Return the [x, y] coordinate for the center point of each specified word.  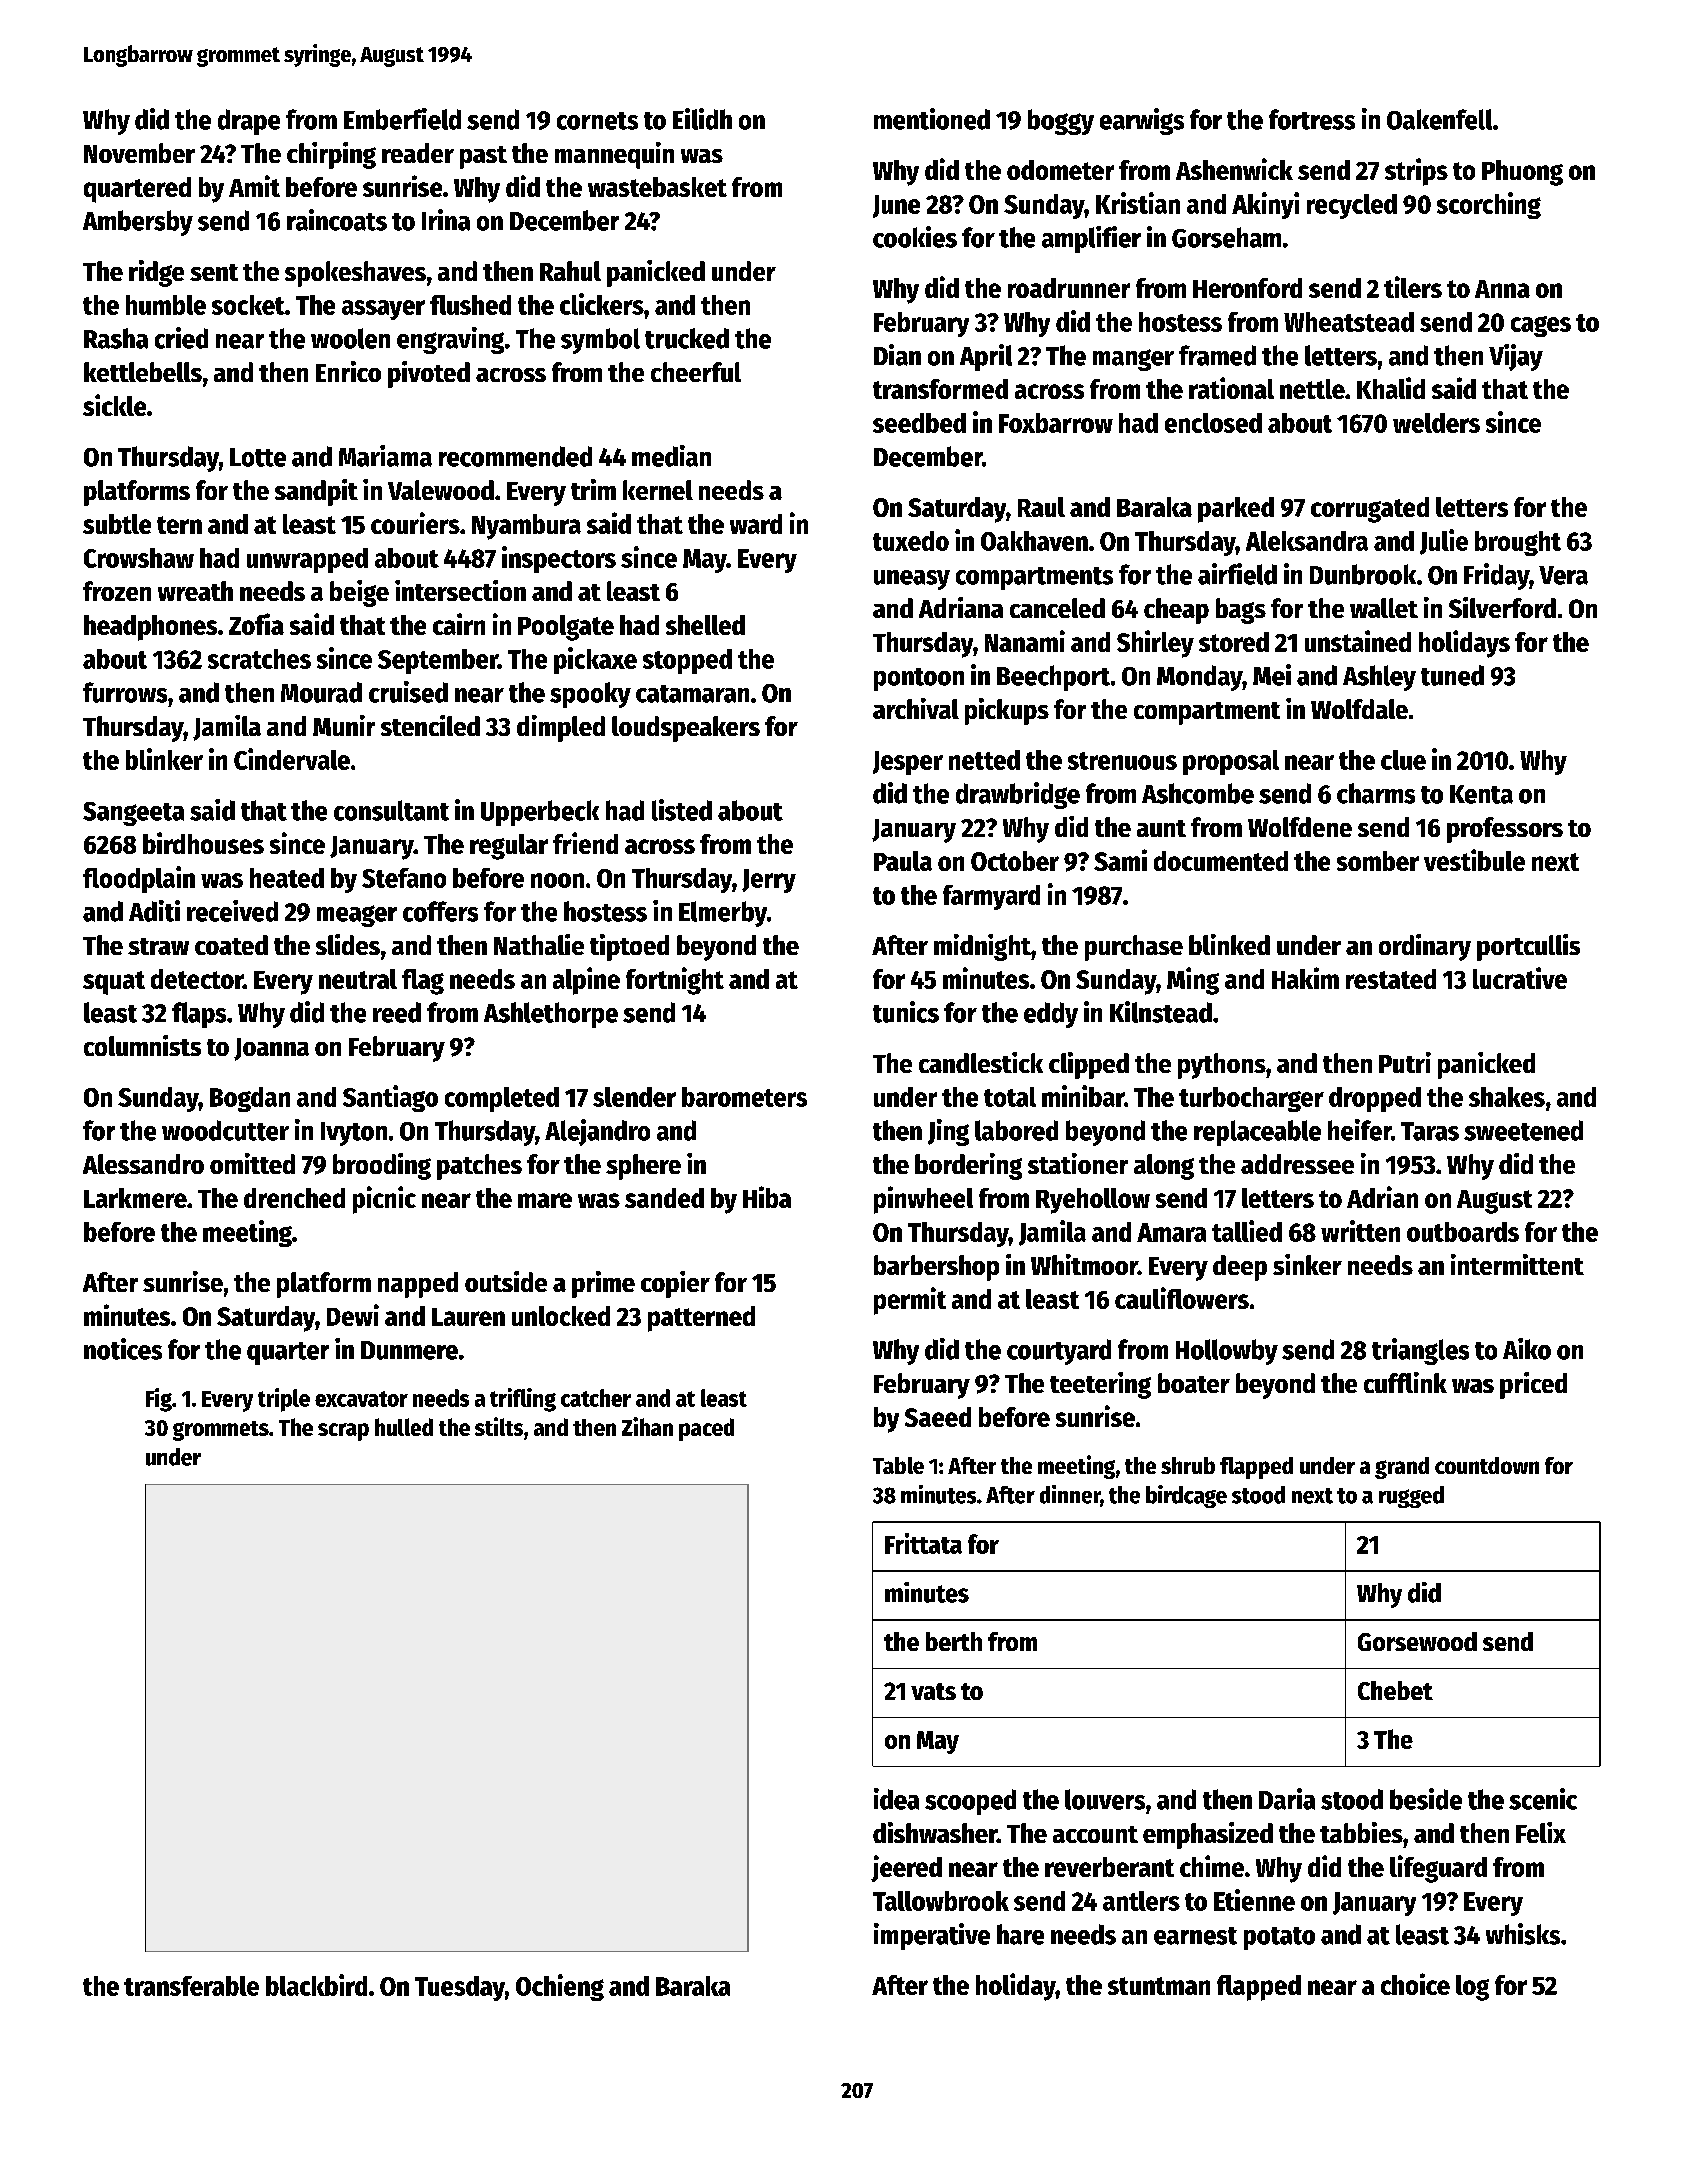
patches [479, 1167]
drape [249, 122]
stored [1234, 642]
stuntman [1159, 1986]
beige [359, 593]
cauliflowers [1182, 1298]
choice [1415, 1984]
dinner [1070, 1494]
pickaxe [595, 660]
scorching [1489, 205]
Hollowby [1227, 1352]
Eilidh [702, 119]
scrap [343, 1432]
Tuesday [460, 1988]
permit [910, 1301]
